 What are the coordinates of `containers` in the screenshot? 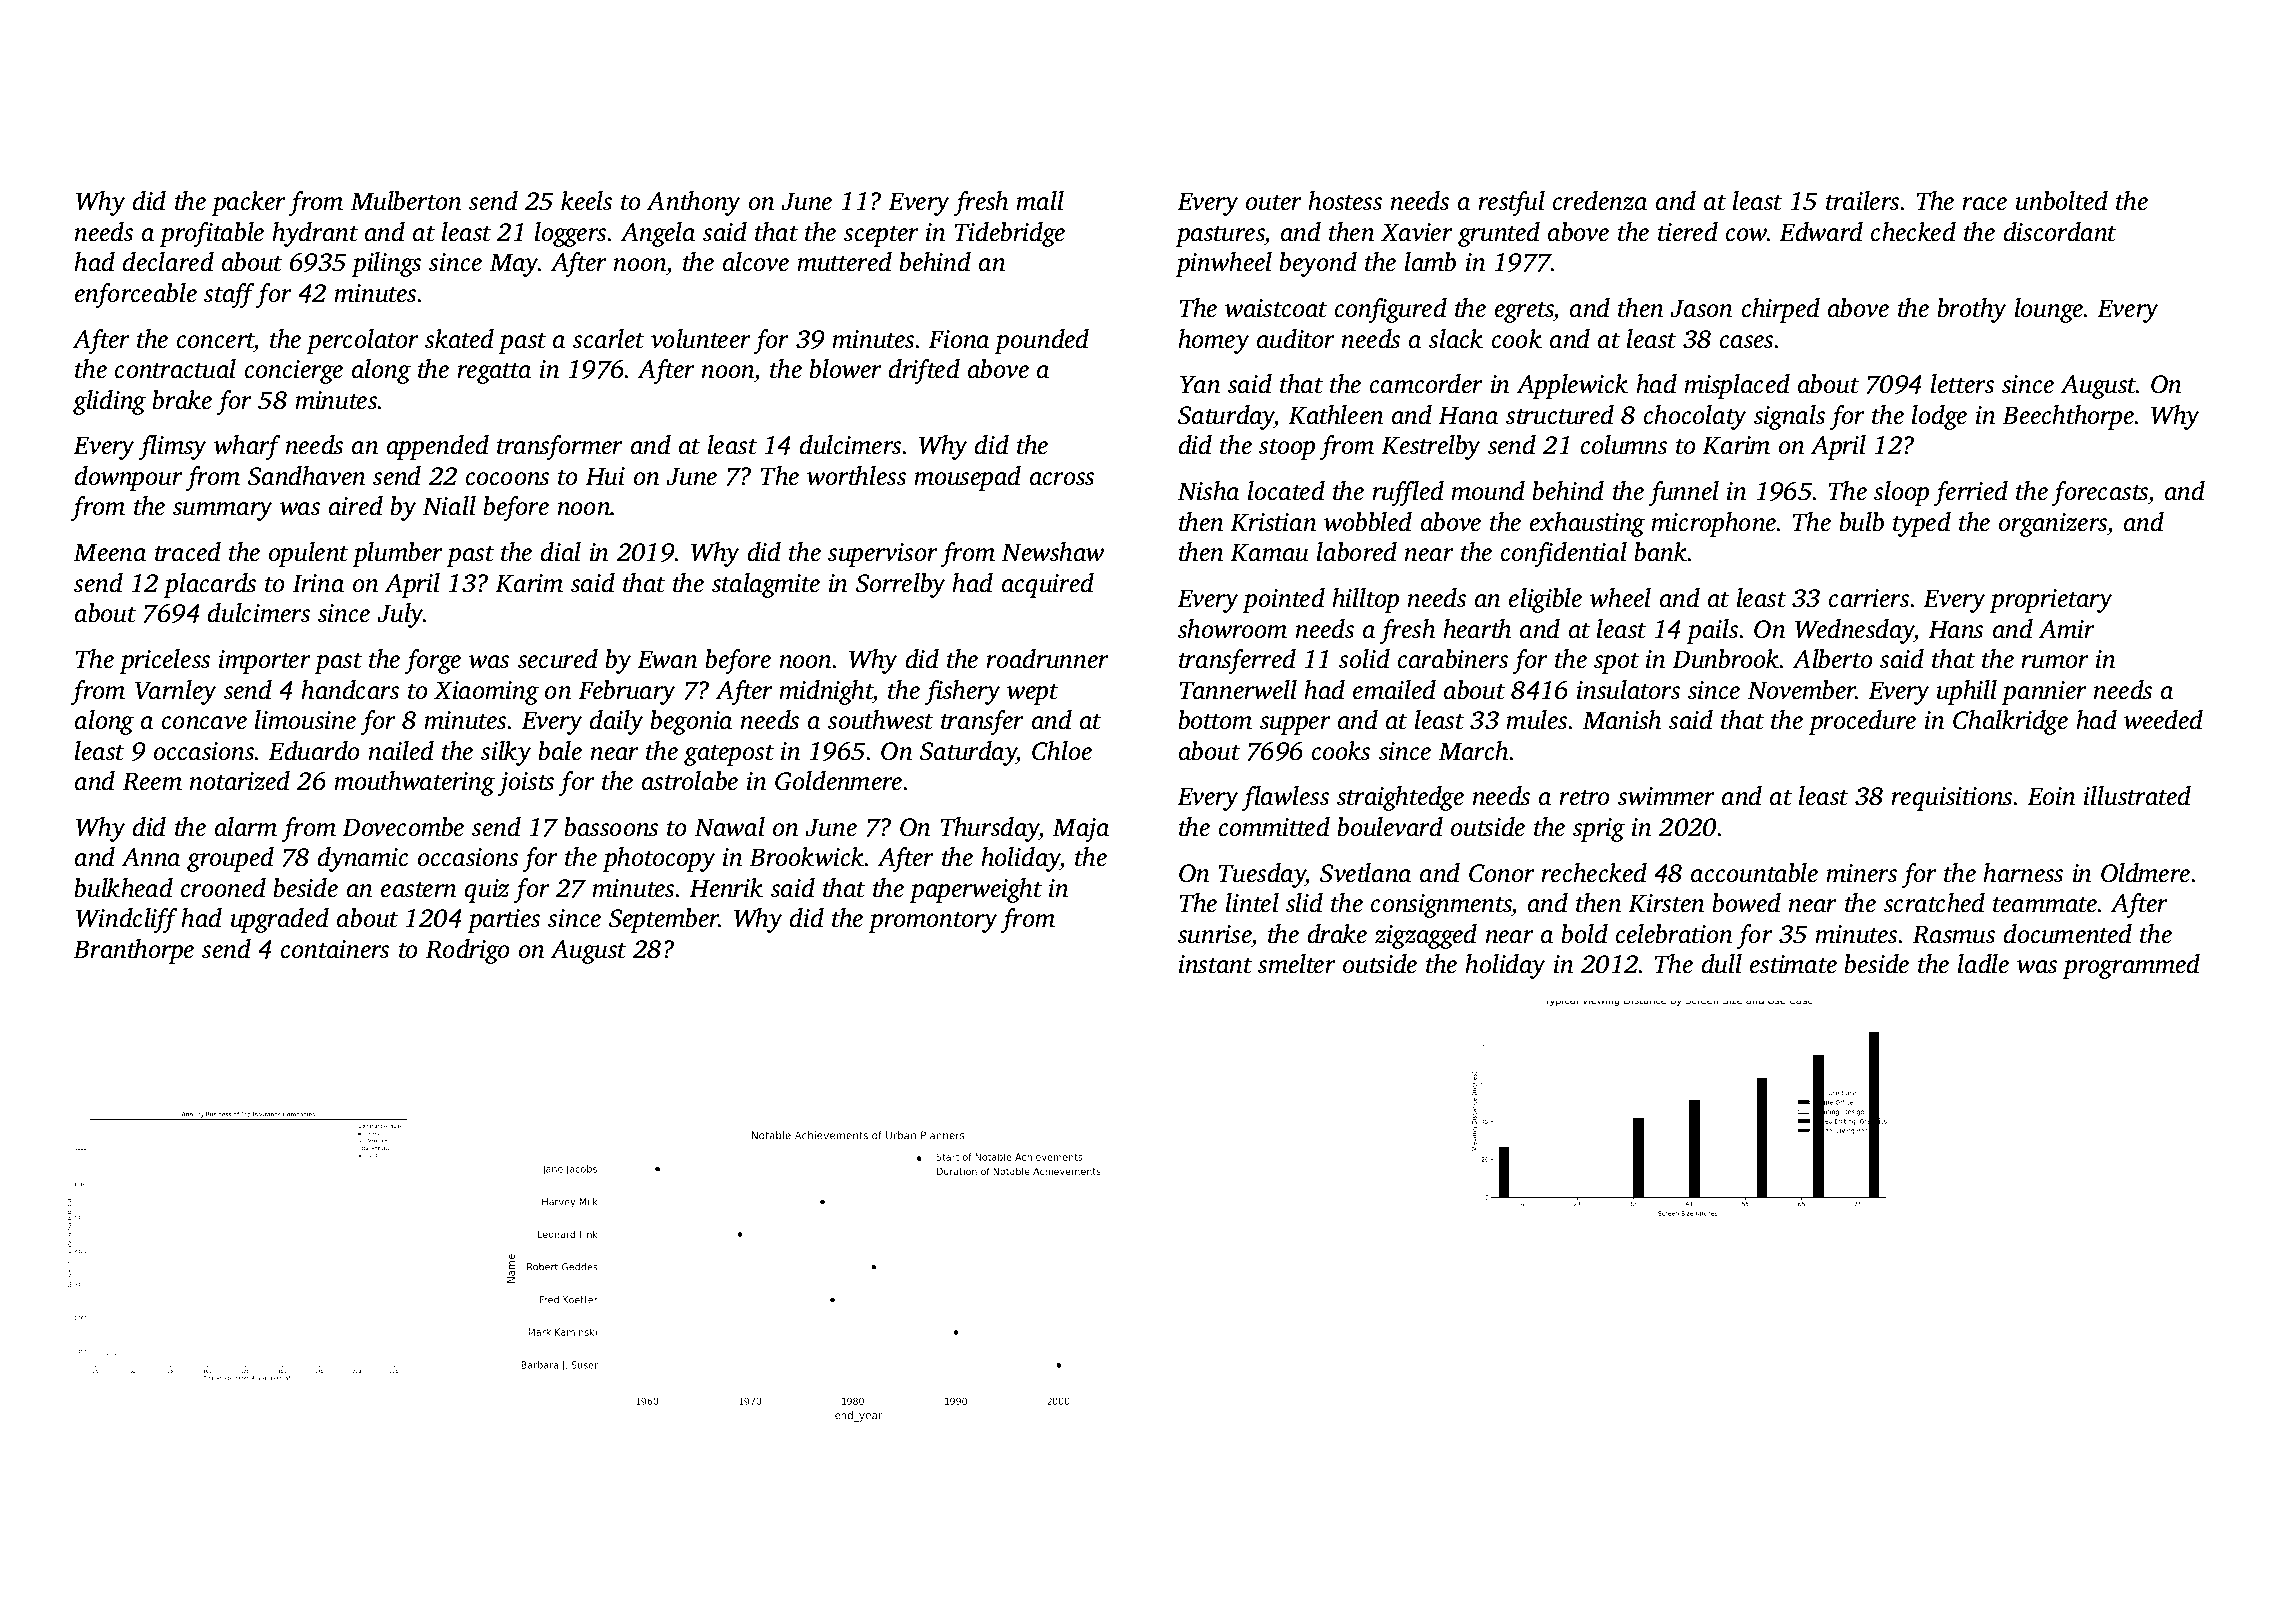 It's located at (335, 949).
